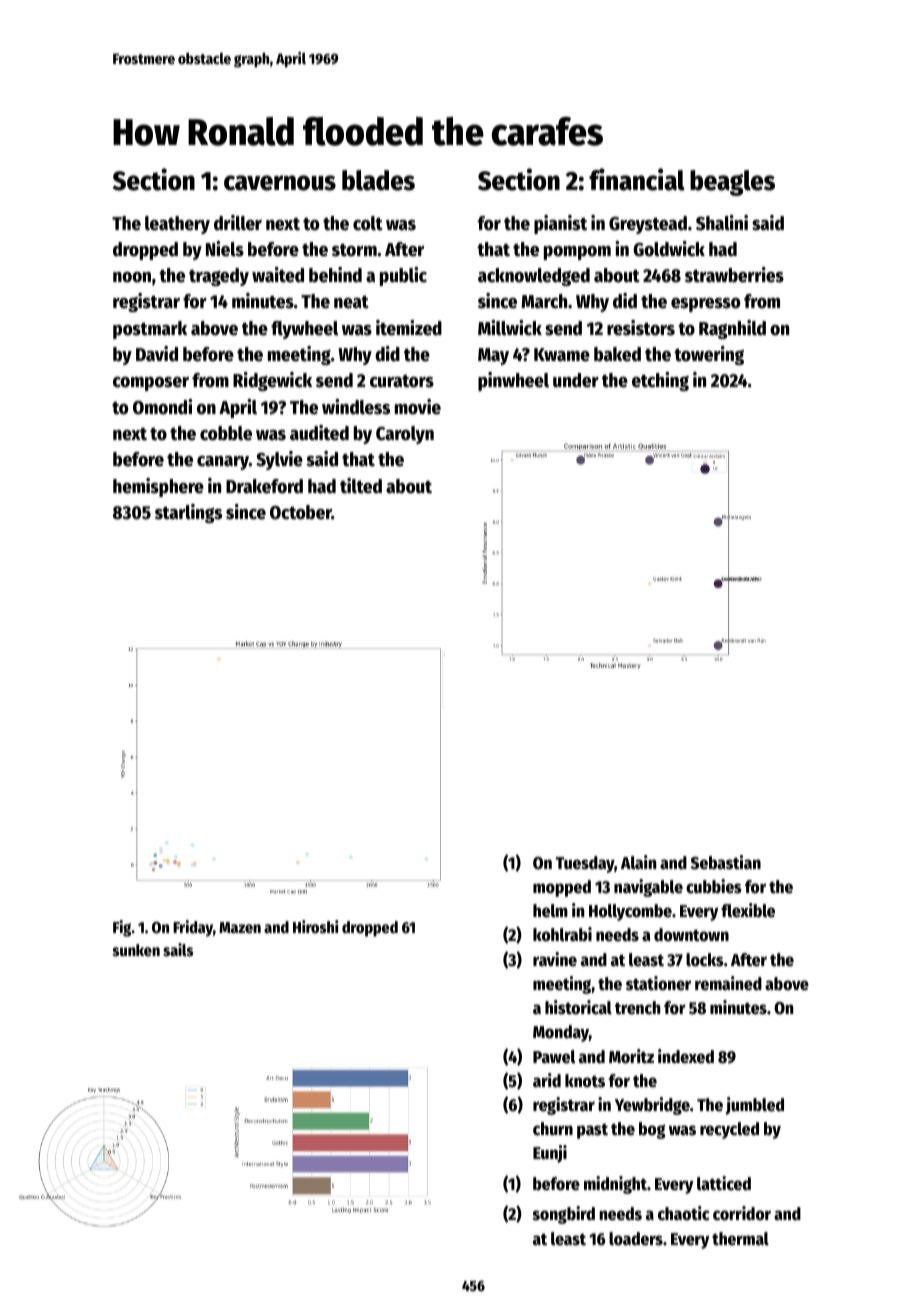 The height and width of the document is (1314, 924). What do you see at coordinates (378, 180) in the document?
I see `blades` at bounding box center [378, 180].
